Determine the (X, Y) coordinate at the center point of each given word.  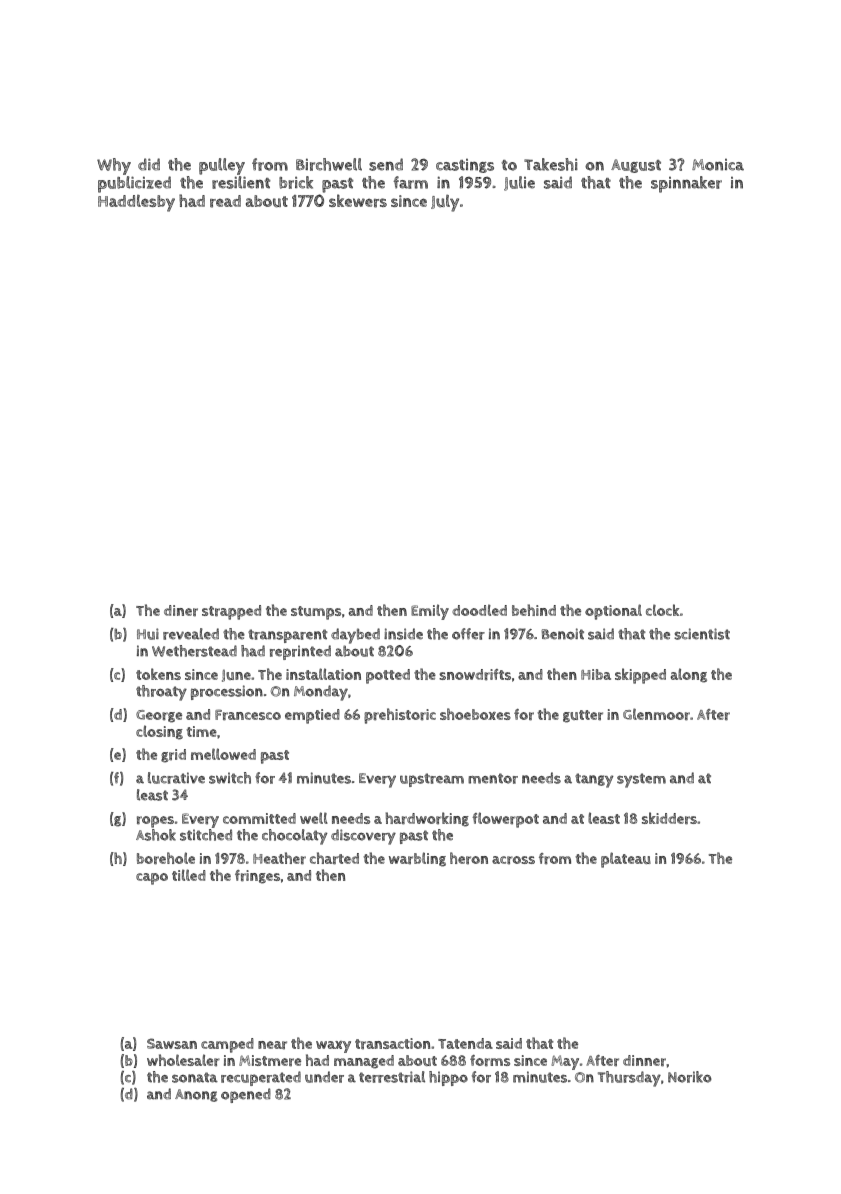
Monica (718, 165)
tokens (158, 674)
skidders (669, 818)
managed (364, 1062)
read (225, 201)
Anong (196, 1095)
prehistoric (400, 716)
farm (410, 182)
